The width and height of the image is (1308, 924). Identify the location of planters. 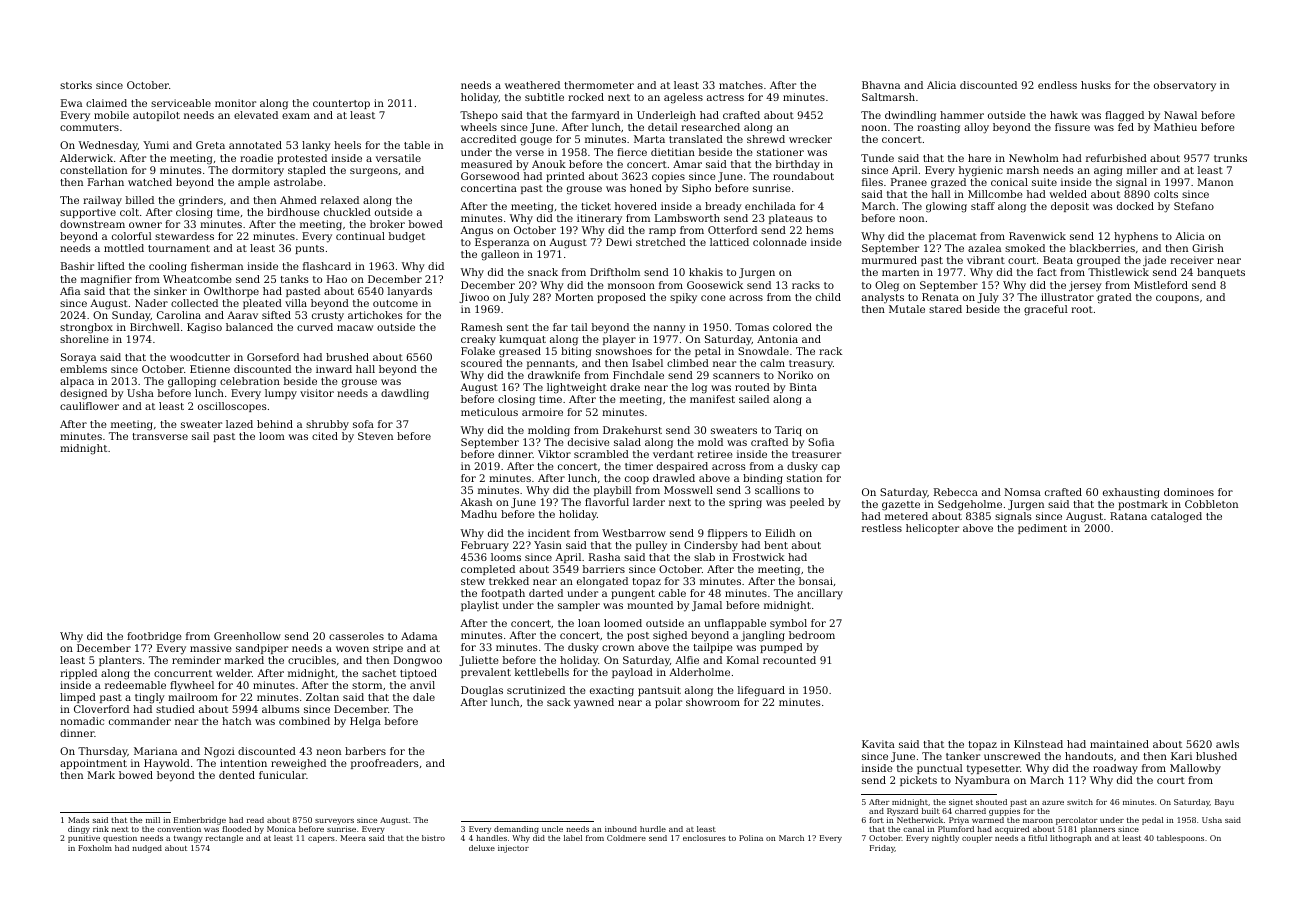
(120, 661).
